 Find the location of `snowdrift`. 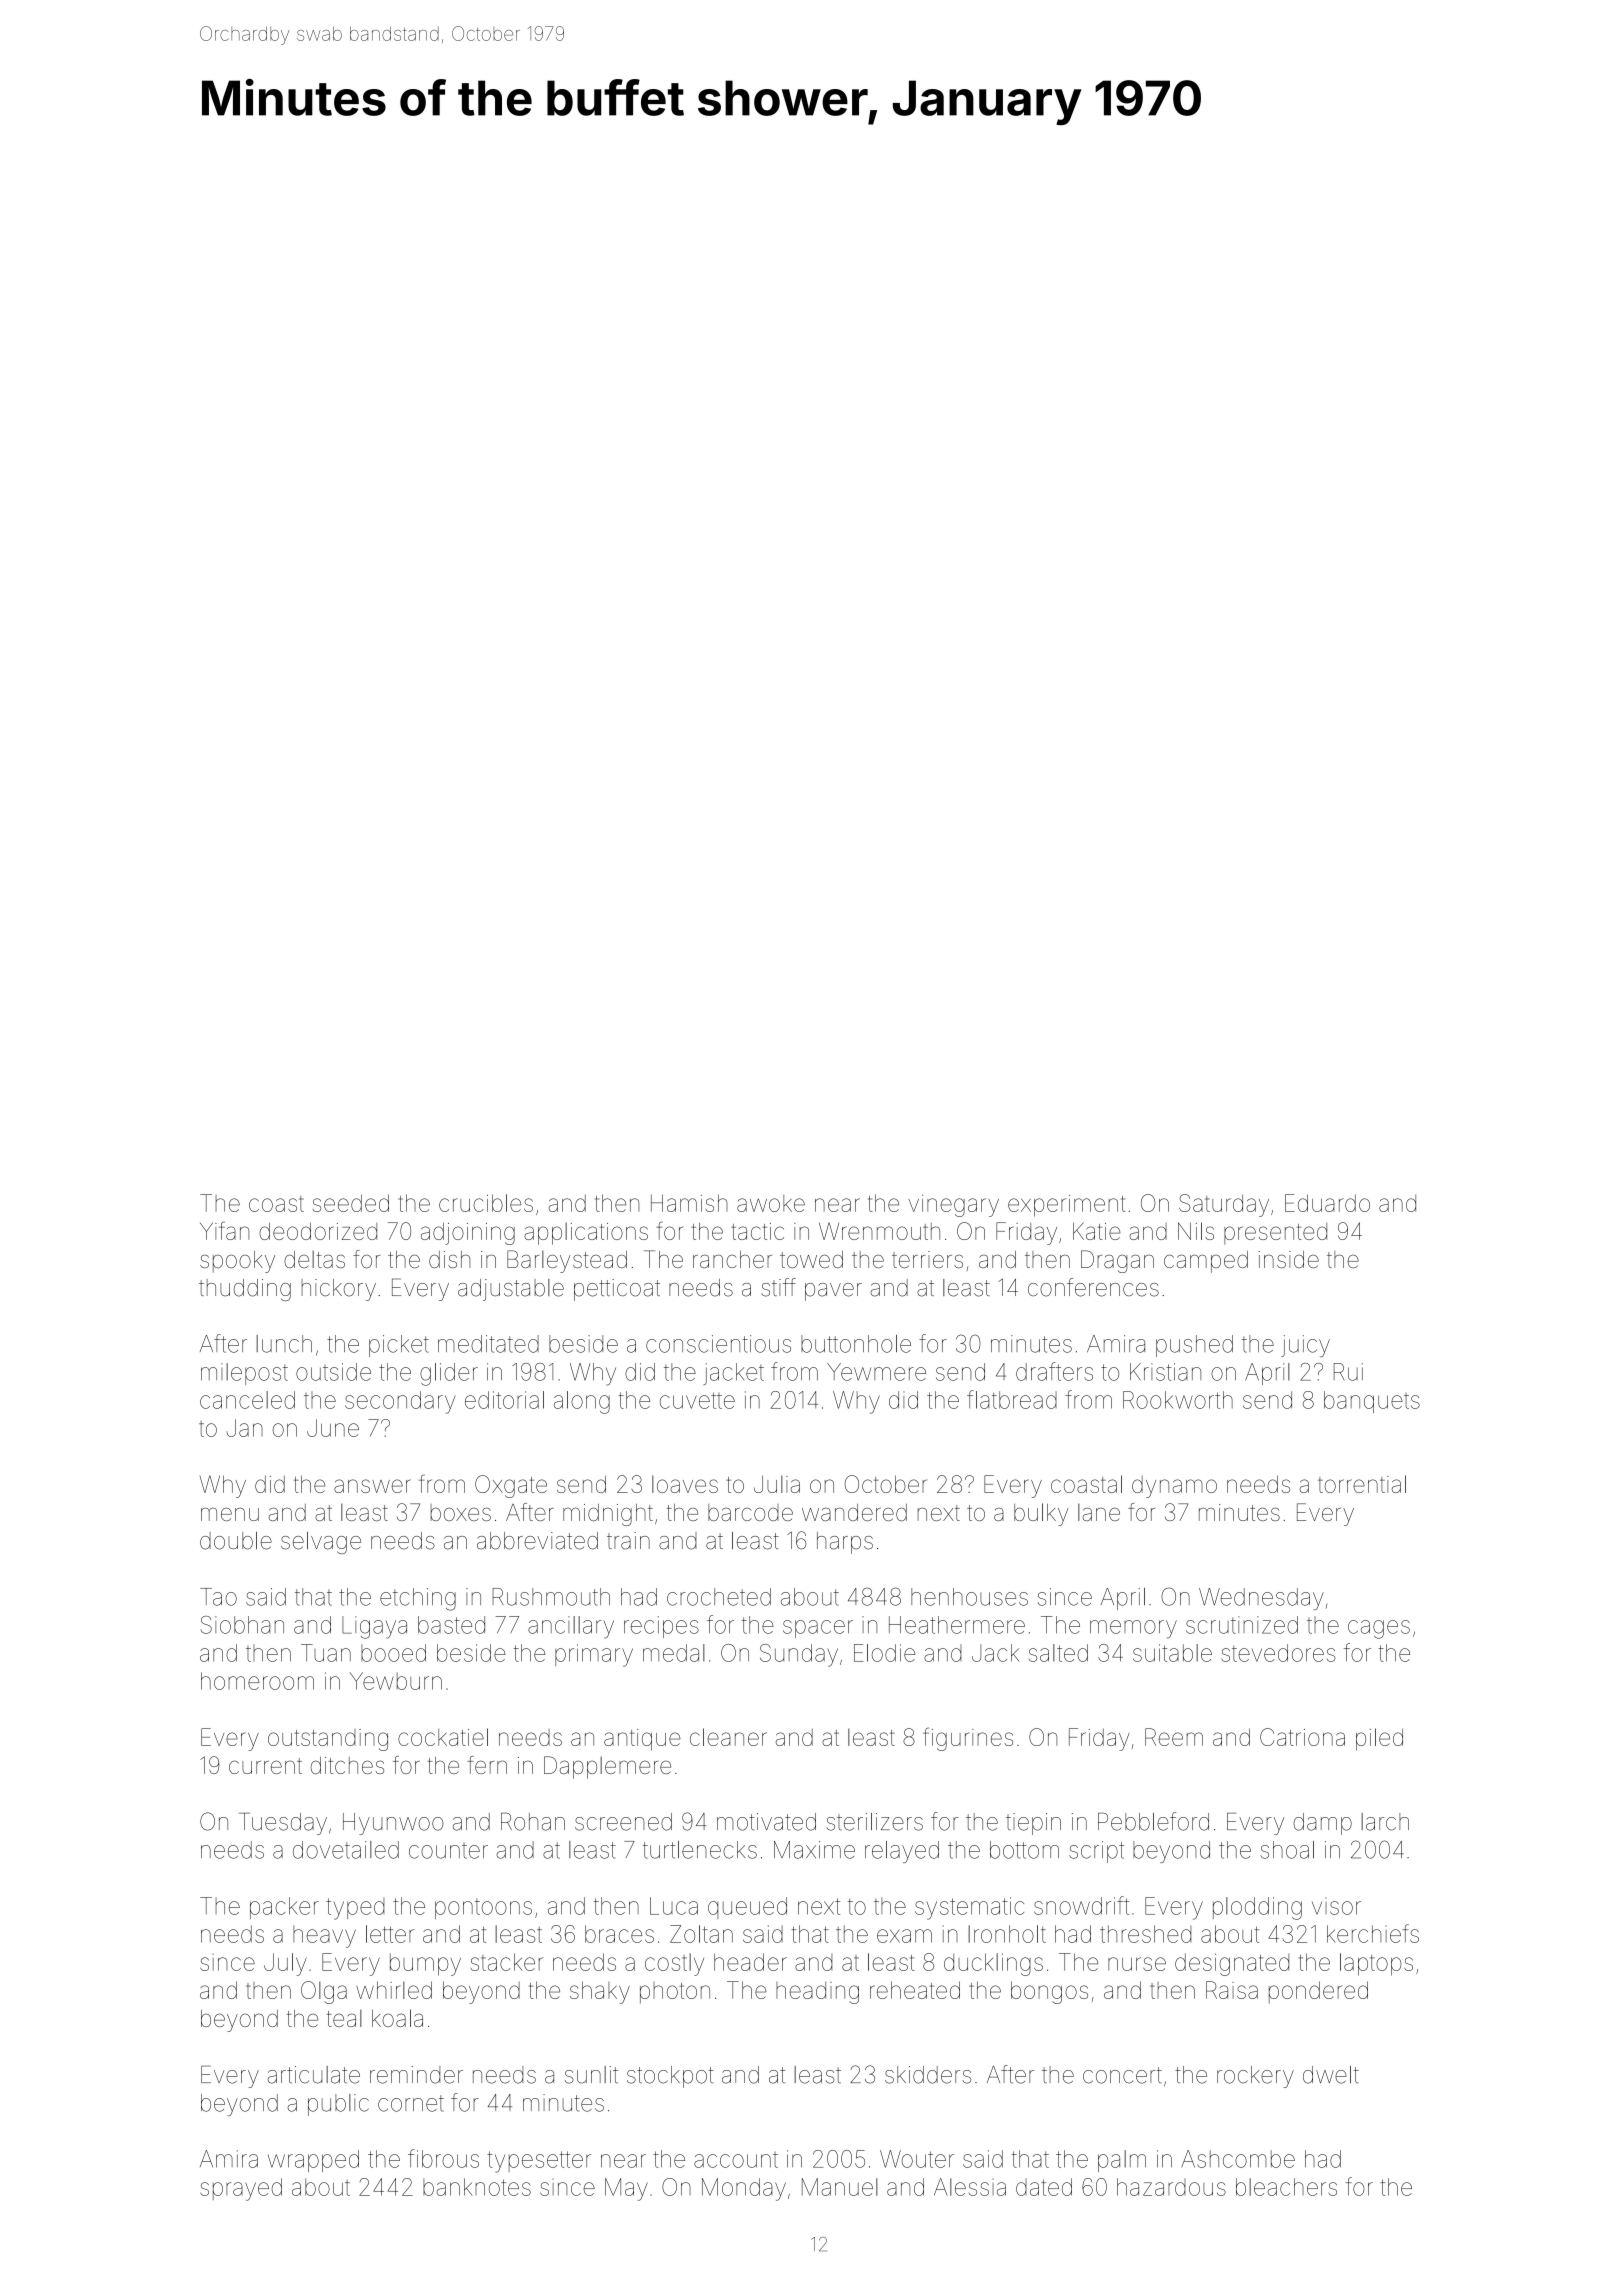

snowdrift is located at coordinates (1081, 1905).
